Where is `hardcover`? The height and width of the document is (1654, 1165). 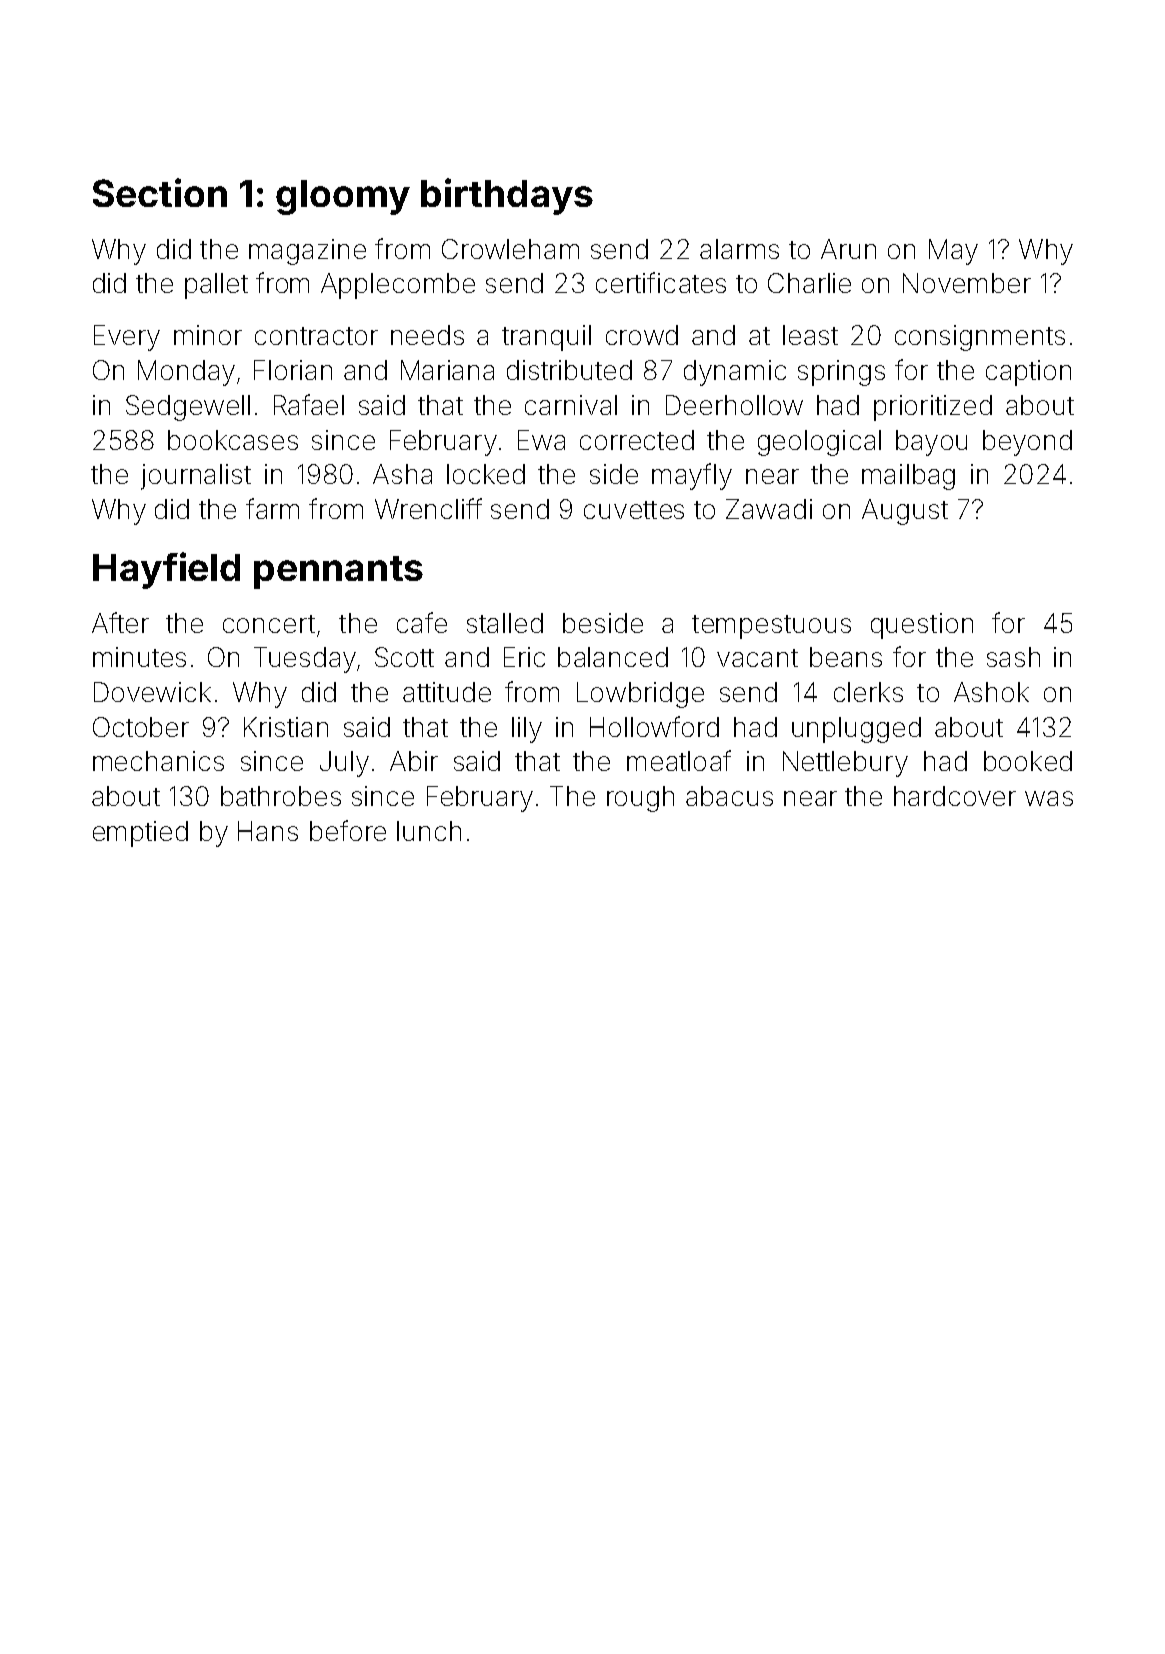 hardcover is located at coordinates (955, 796).
